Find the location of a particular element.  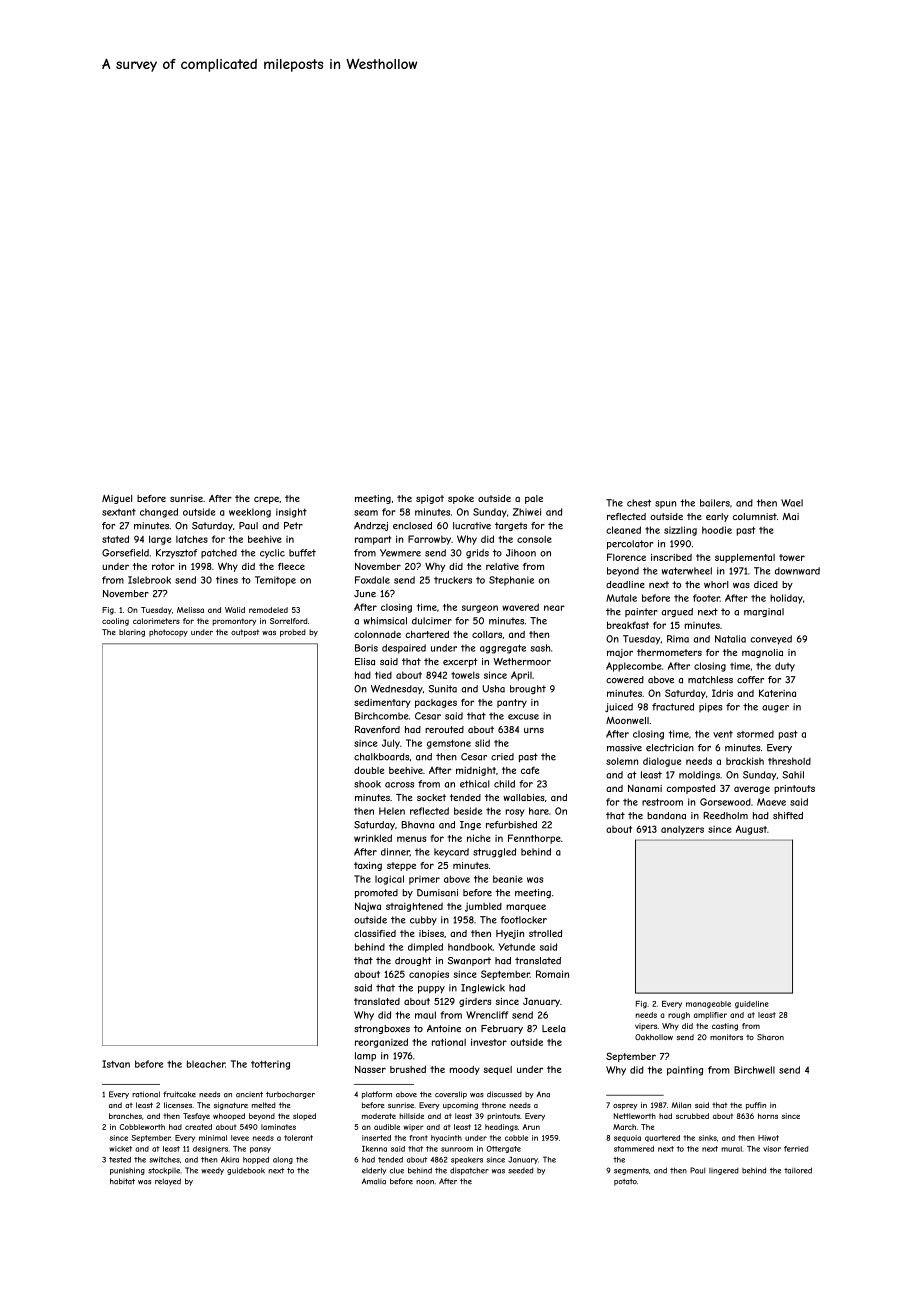

marginal is located at coordinates (764, 612).
